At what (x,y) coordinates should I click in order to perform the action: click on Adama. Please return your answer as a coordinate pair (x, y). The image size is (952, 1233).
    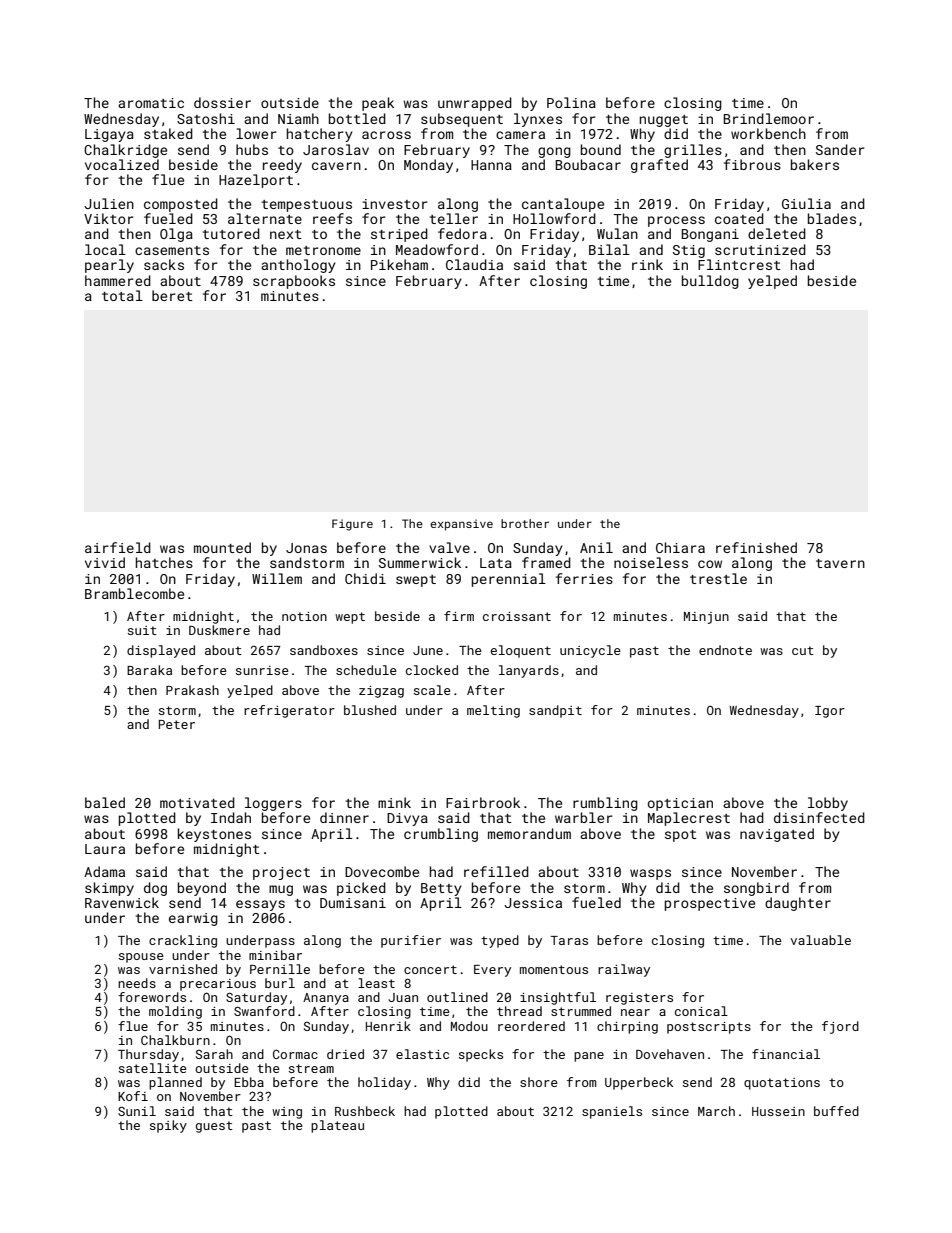
    Looking at the image, I should click on (104, 871).
